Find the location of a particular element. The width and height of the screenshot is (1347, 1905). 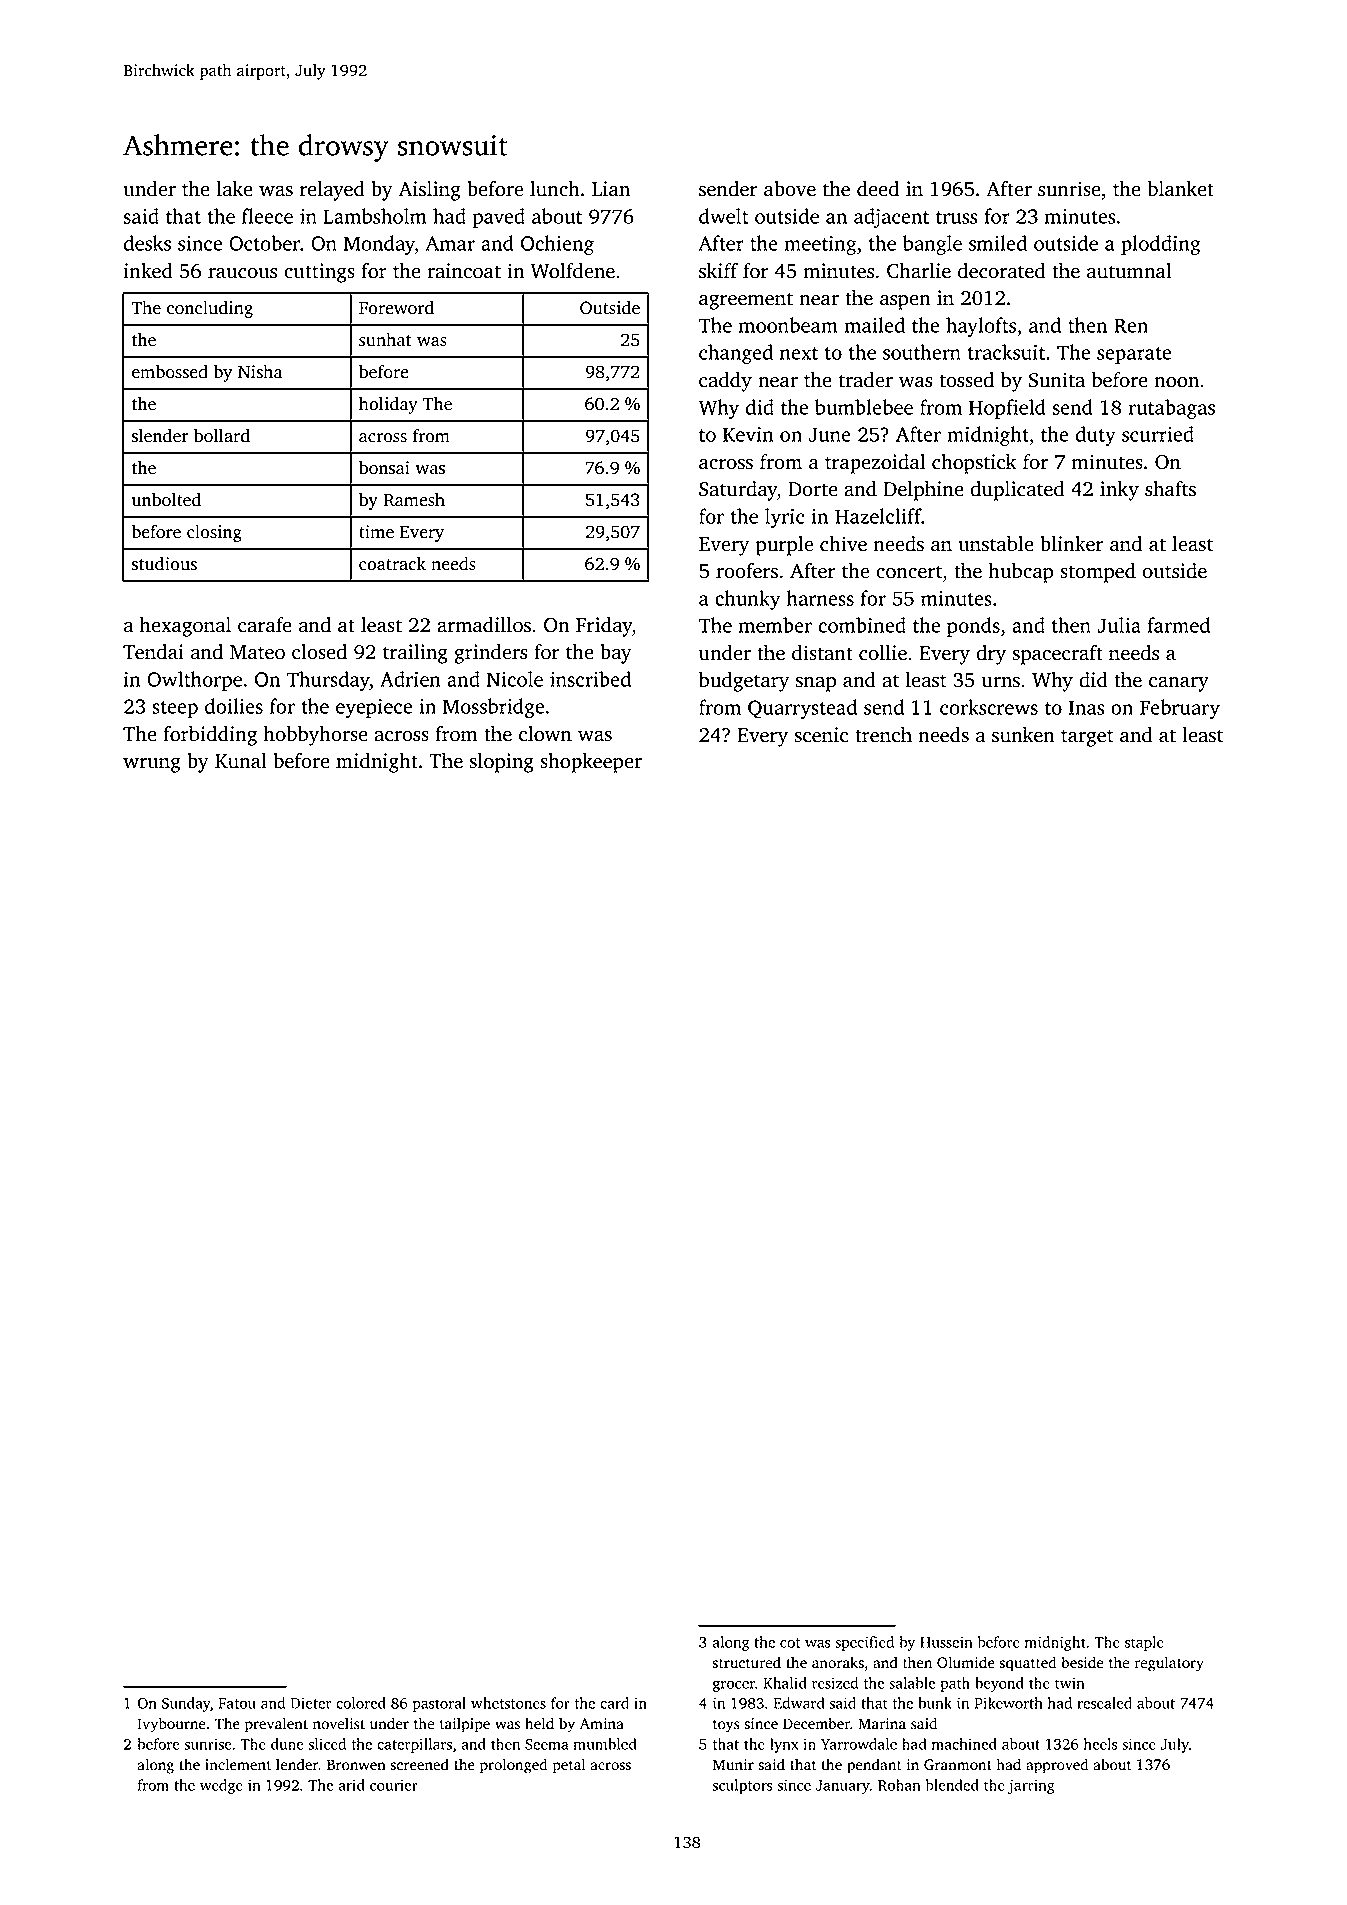

tracksuit is located at coordinates (1006, 352).
